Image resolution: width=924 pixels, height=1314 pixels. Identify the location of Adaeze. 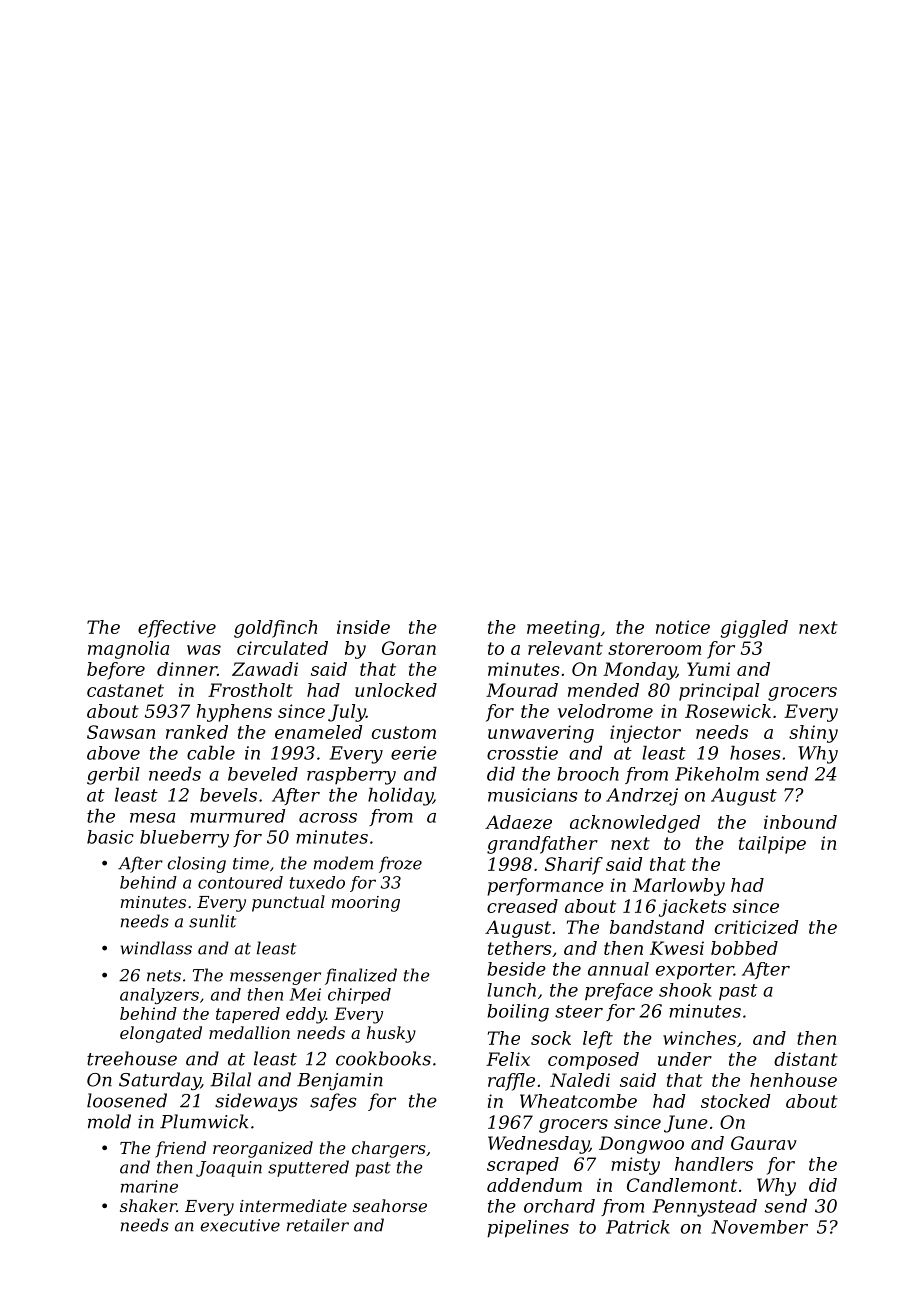
(518, 822).
